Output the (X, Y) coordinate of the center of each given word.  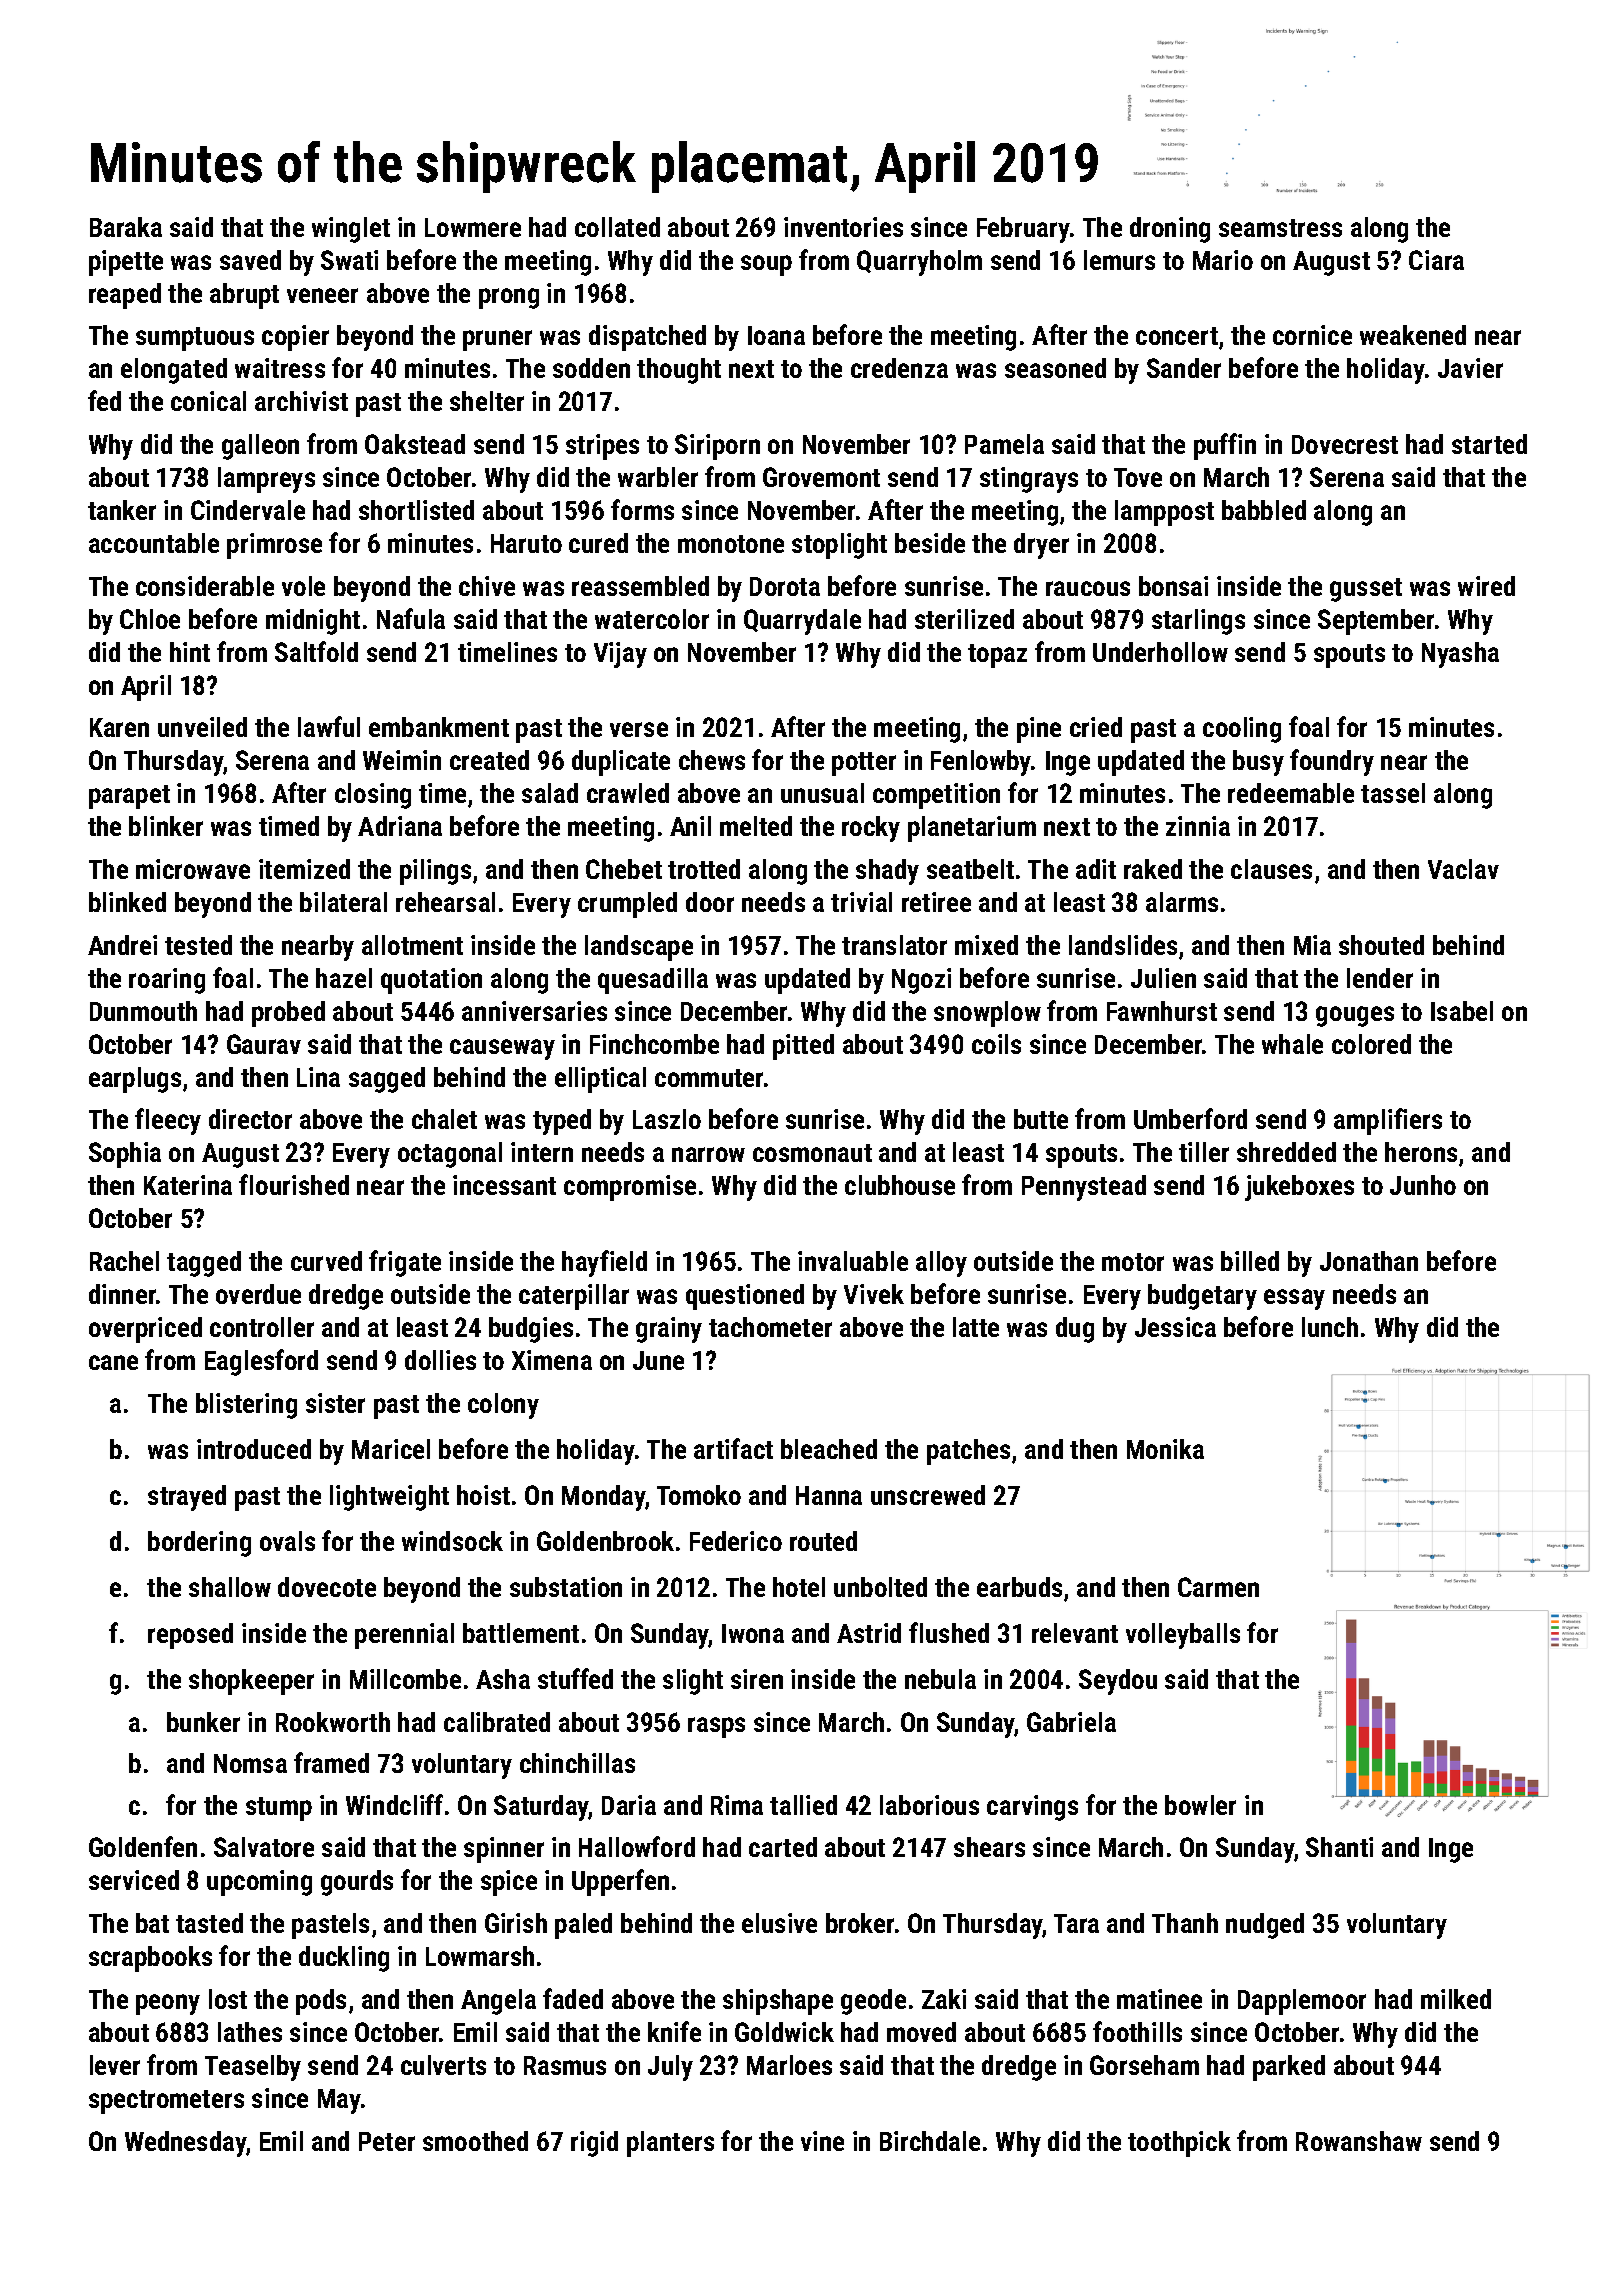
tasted (209, 1923)
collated (617, 227)
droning (1170, 230)
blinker (166, 826)
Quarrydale (802, 622)
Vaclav (1463, 869)
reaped (125, 296)
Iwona (753, 1633)
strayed (187, 1498)
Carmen (1218, 1587)
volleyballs (1183, 1636)
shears (989, 1847)
